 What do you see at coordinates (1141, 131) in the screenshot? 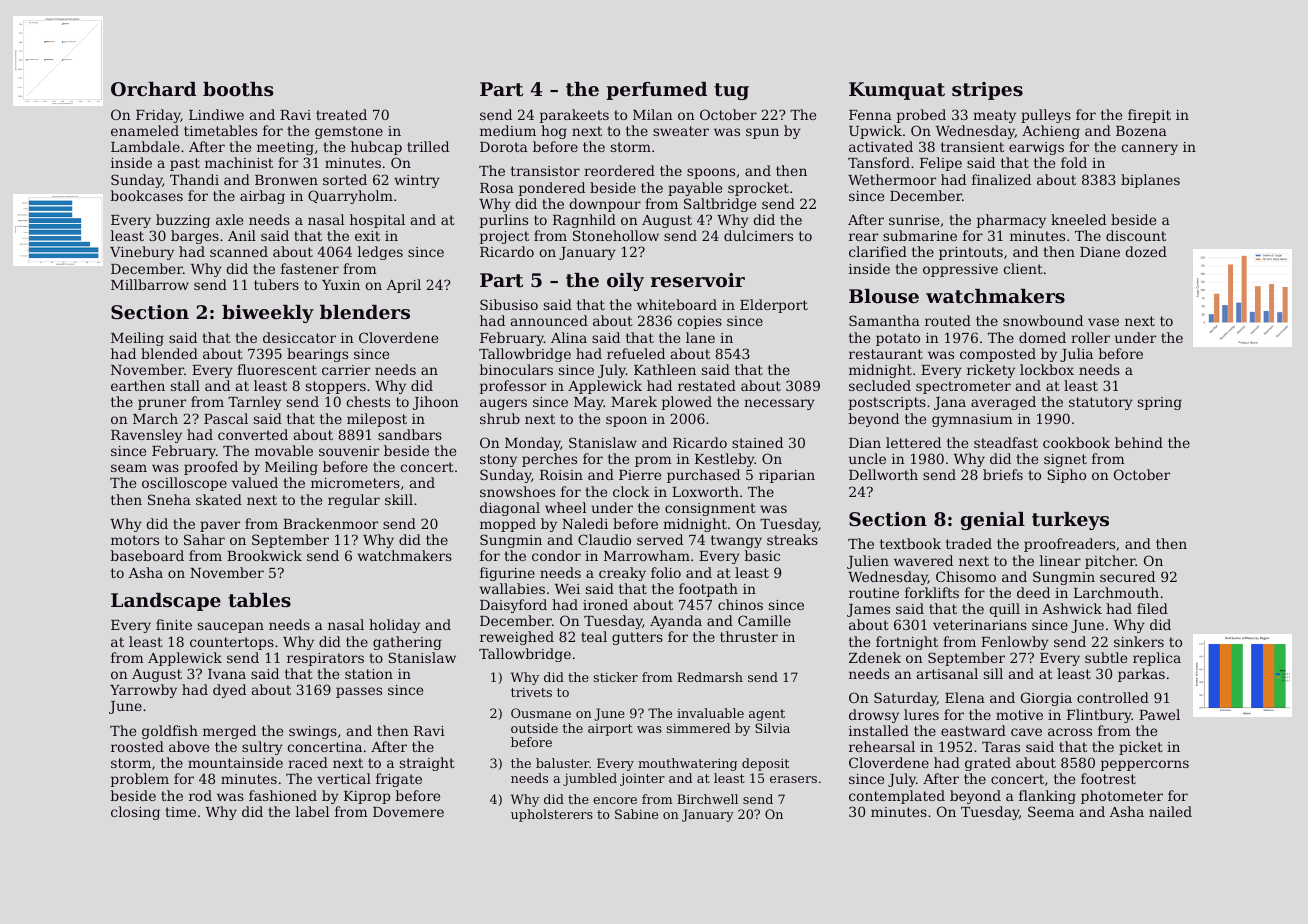
I see `Bozena` at bounding box center [1141, 131].
